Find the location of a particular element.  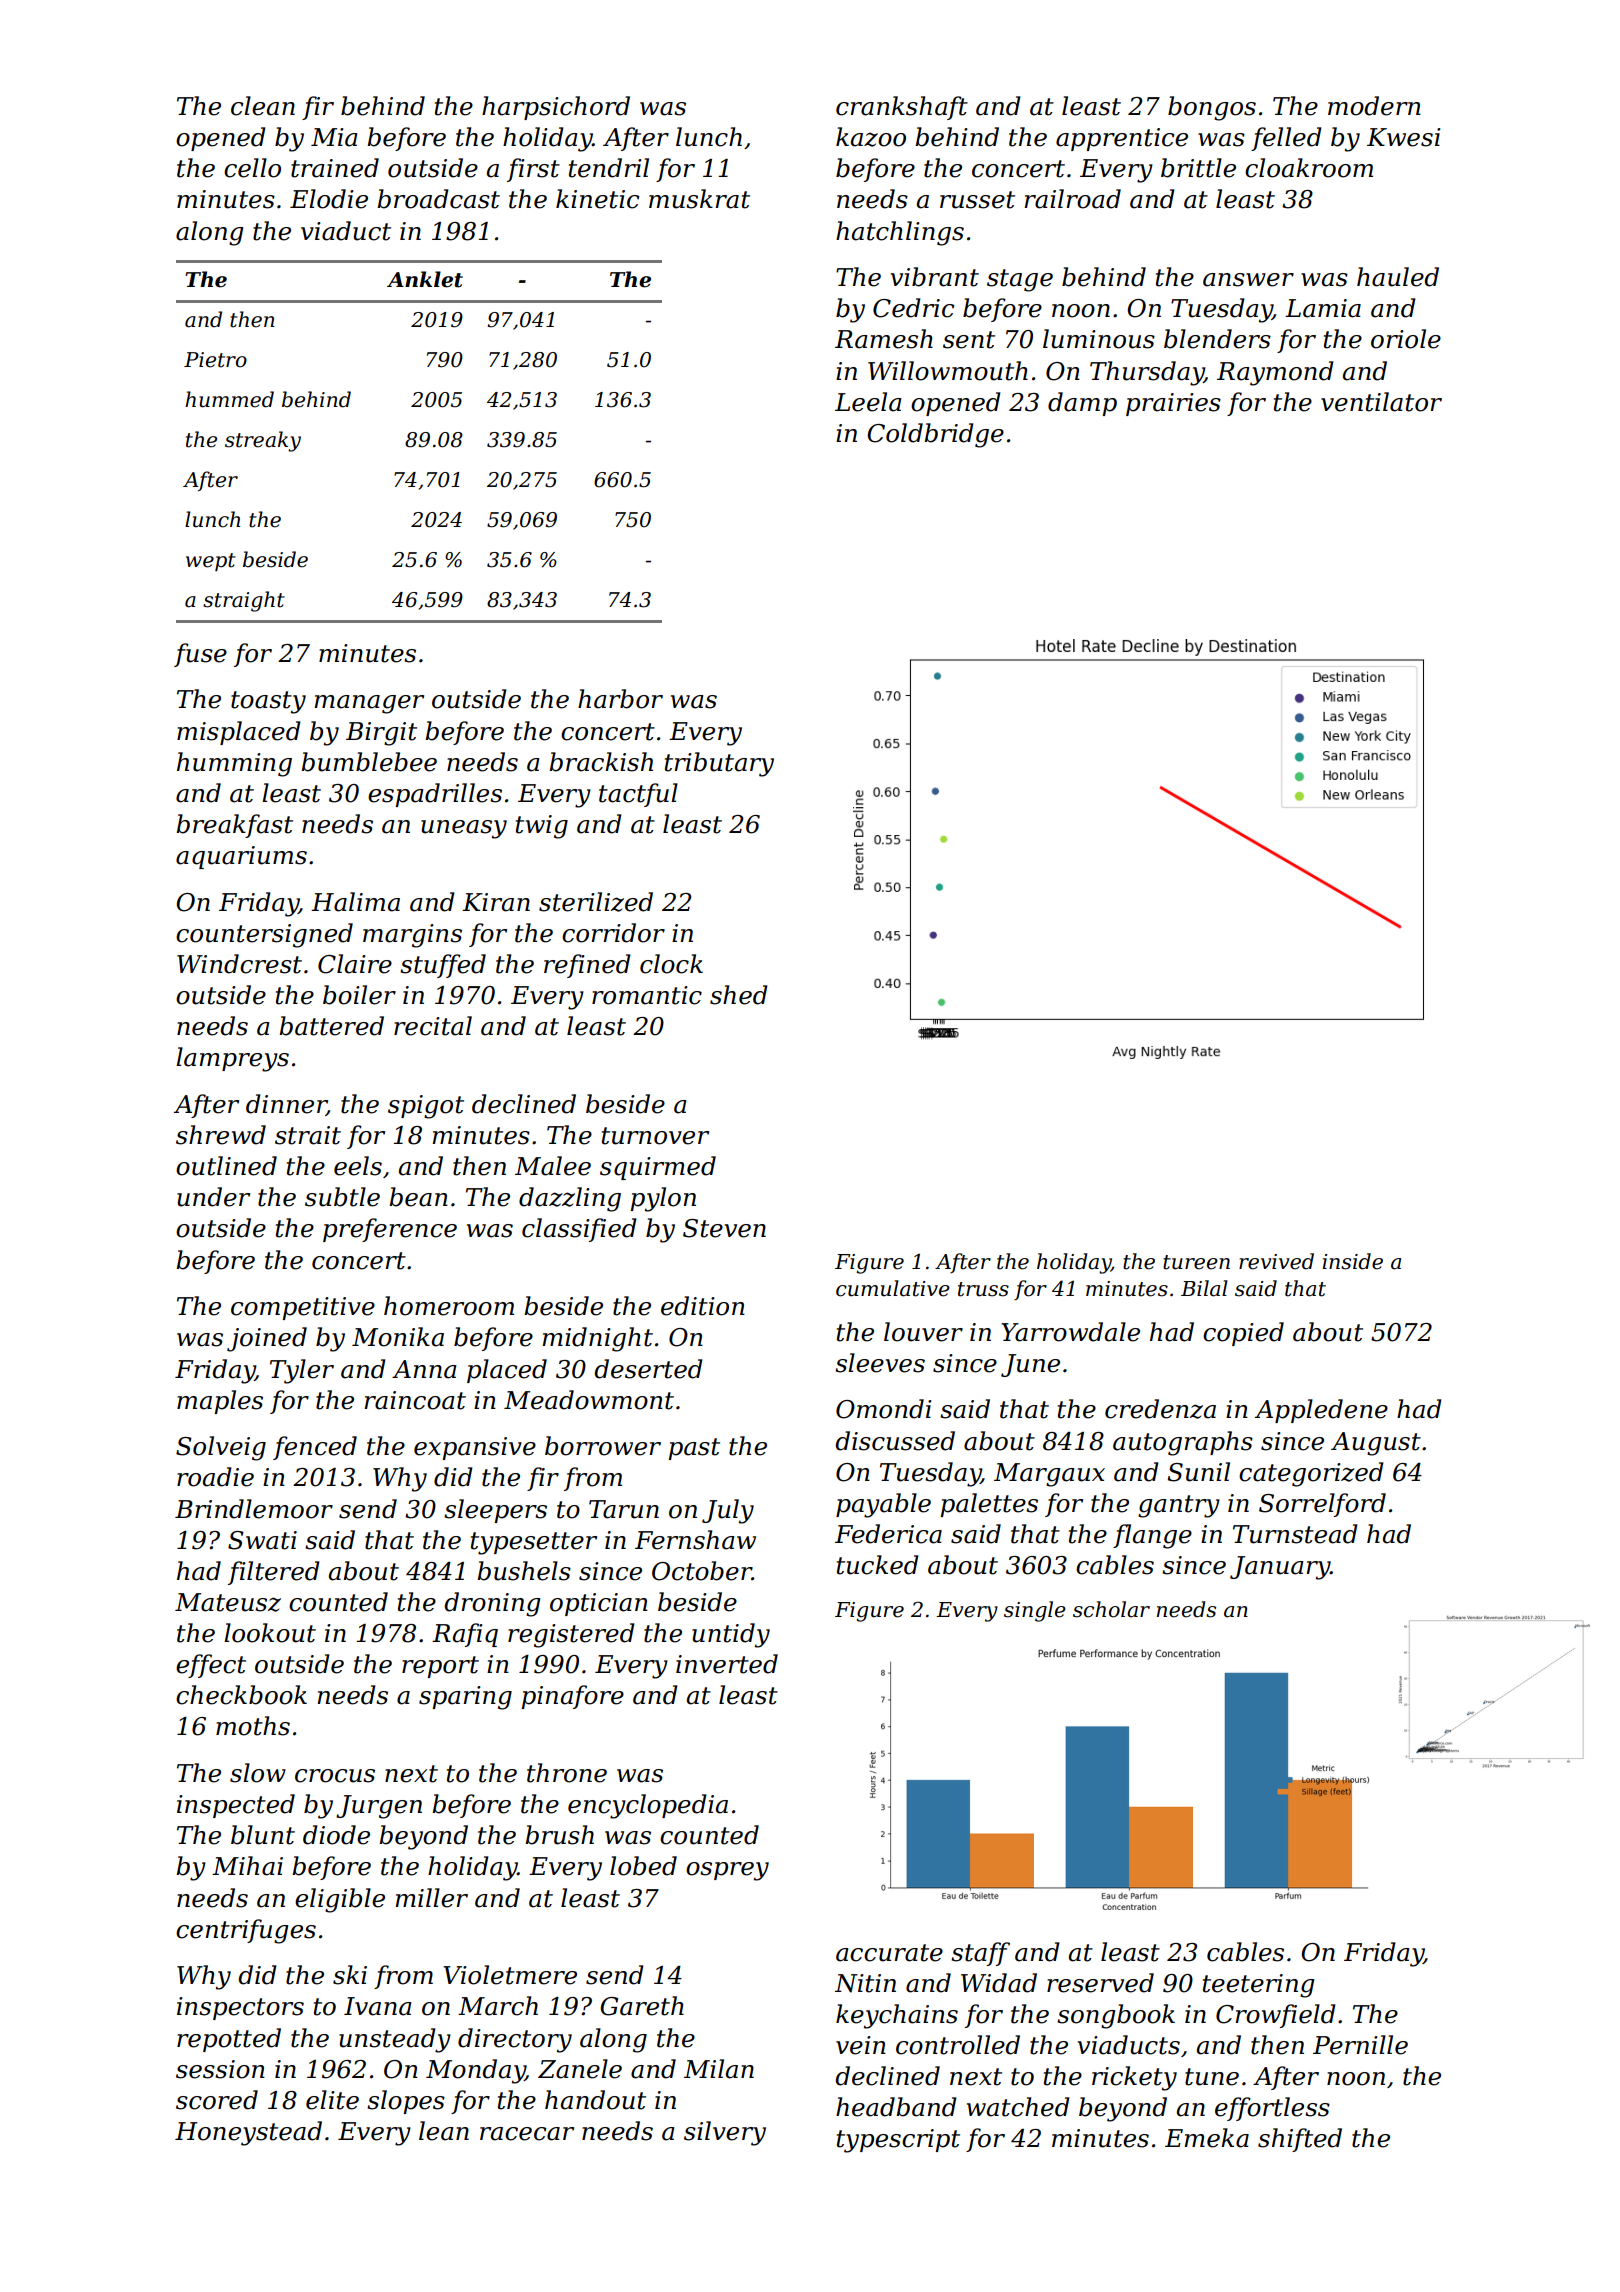

elite is located at coordinates (332, 2100).
